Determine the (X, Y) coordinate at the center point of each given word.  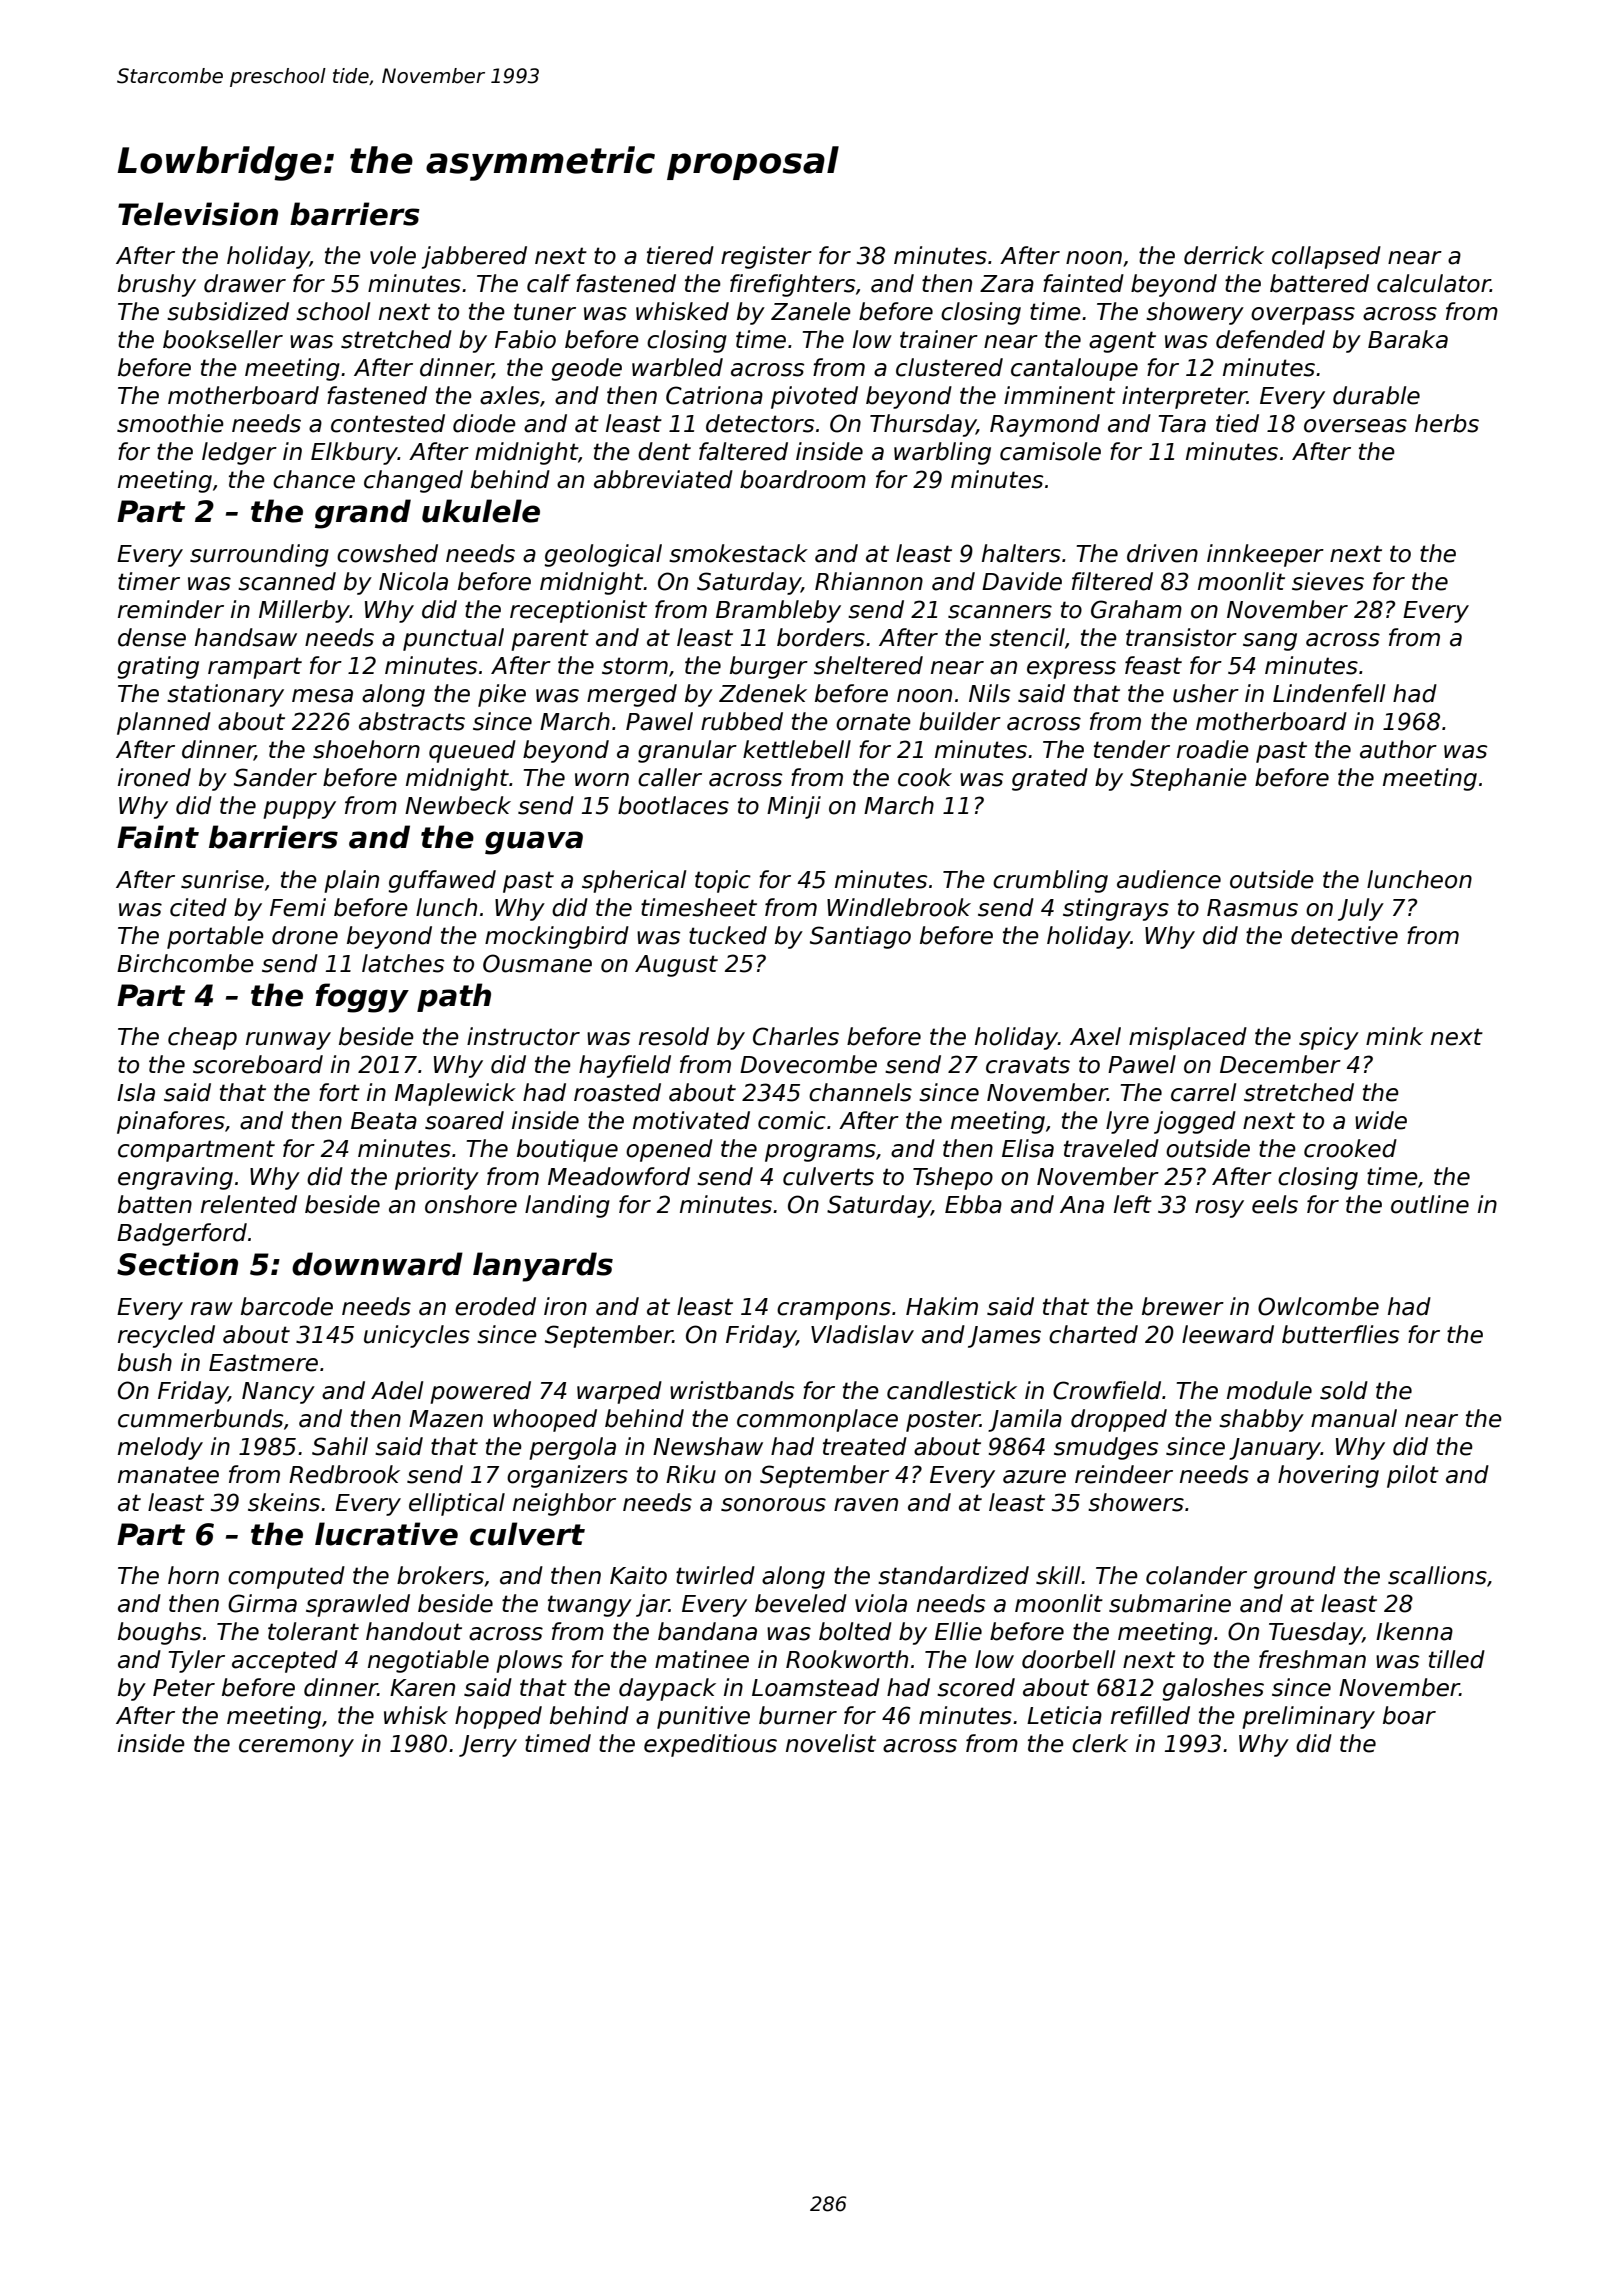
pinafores (171, 1122)
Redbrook (344, 1474)
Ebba (973, 1204)
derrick (1224, 255)
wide (1381, 1120)
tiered (680, 255)
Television (198, 214)
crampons (834, 1311)
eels (1275, 1204)
